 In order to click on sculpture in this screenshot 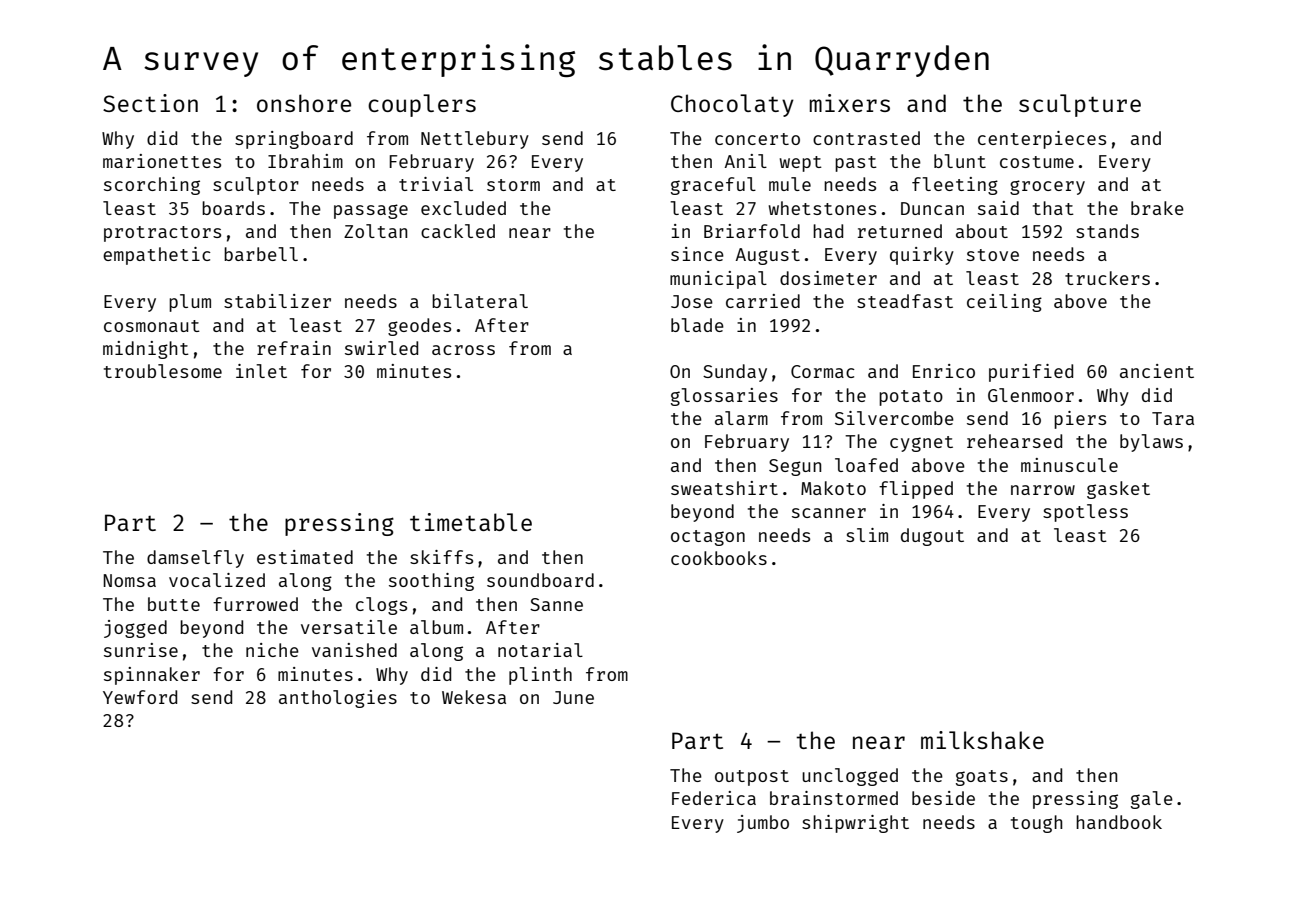, I will do `click(1080, 105)`.
